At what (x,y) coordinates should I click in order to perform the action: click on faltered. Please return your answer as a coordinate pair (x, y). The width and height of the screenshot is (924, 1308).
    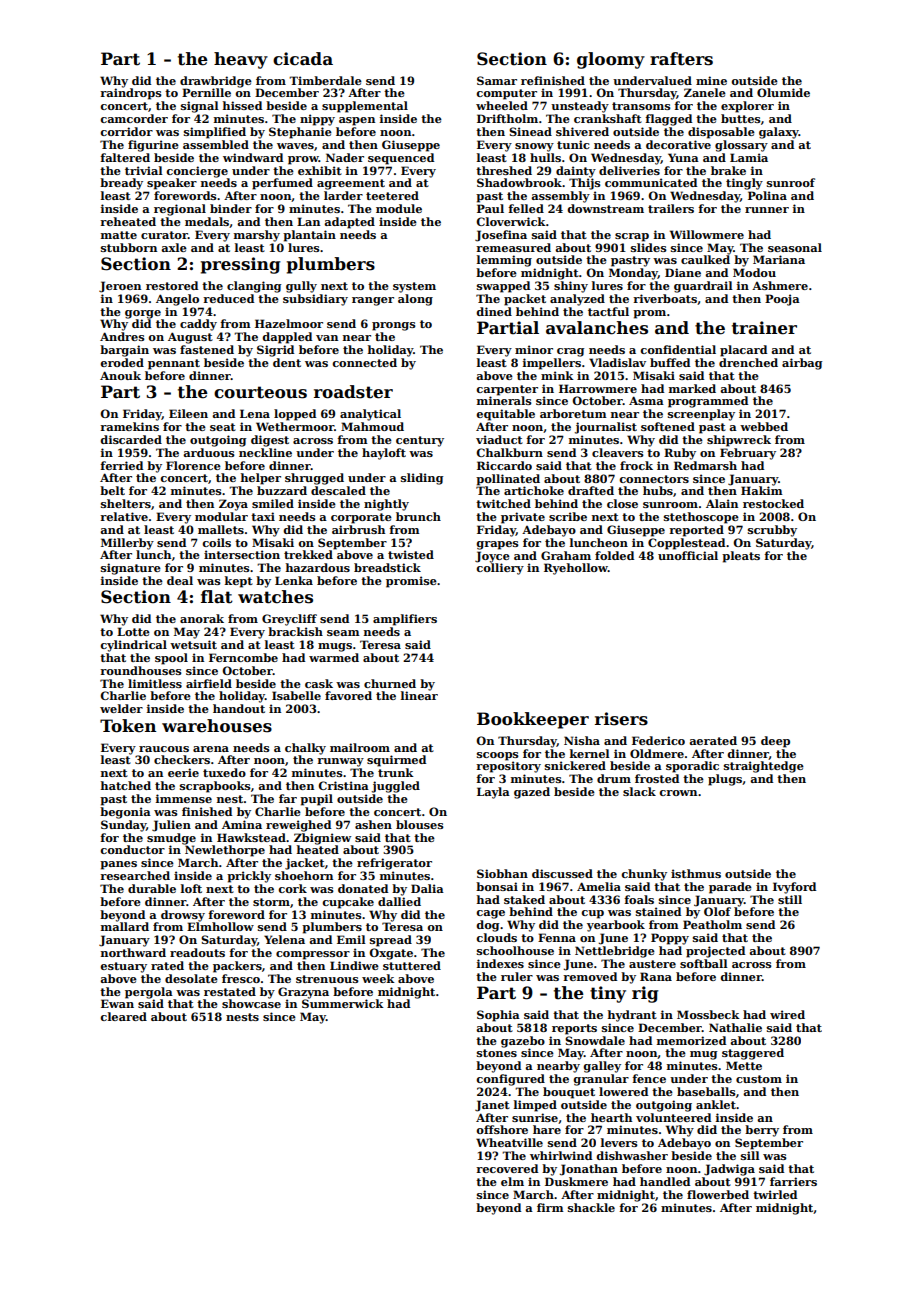
    Looking at the image, I should click on (125, 157).
